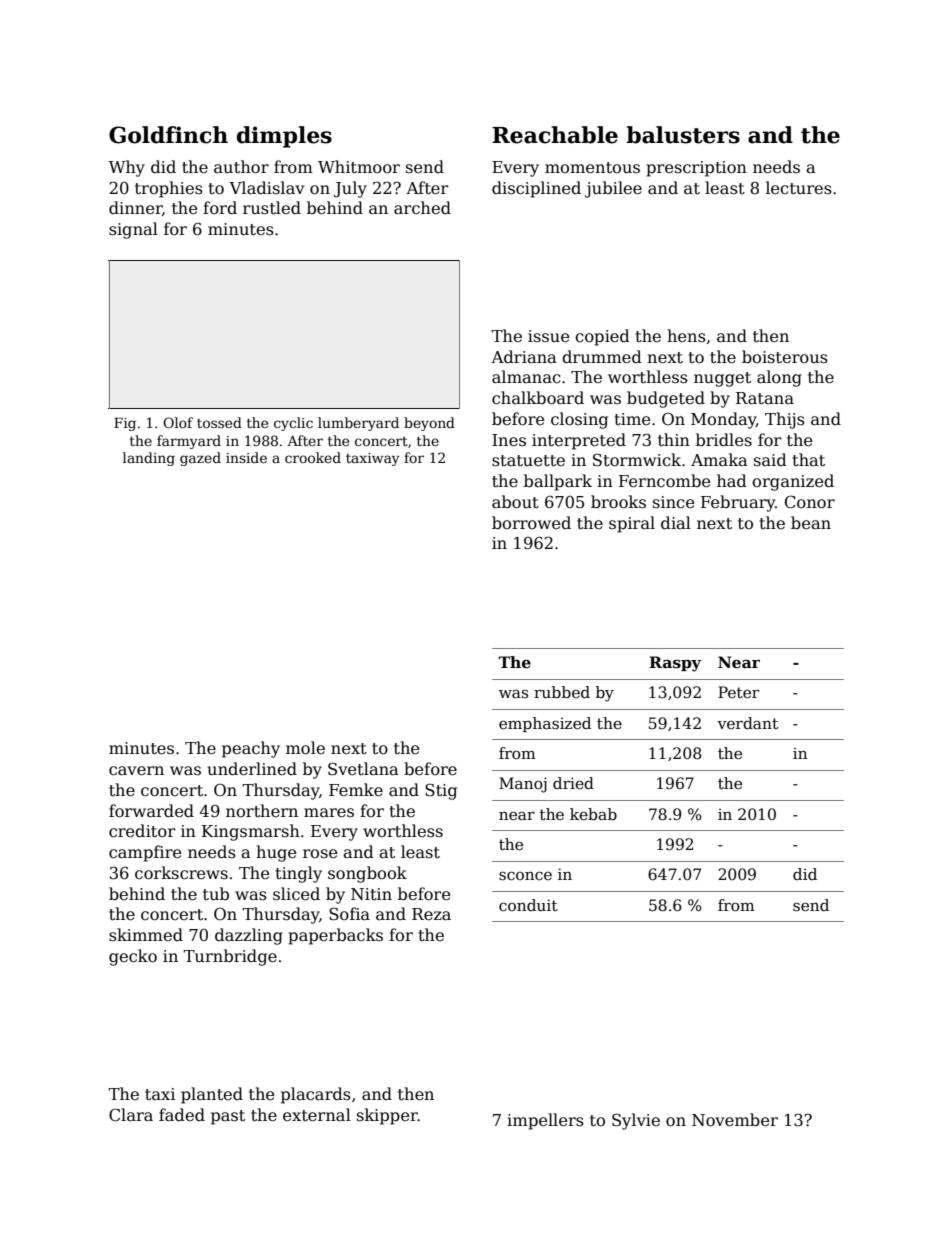  I want to click on dimples, so click(284, 137).
